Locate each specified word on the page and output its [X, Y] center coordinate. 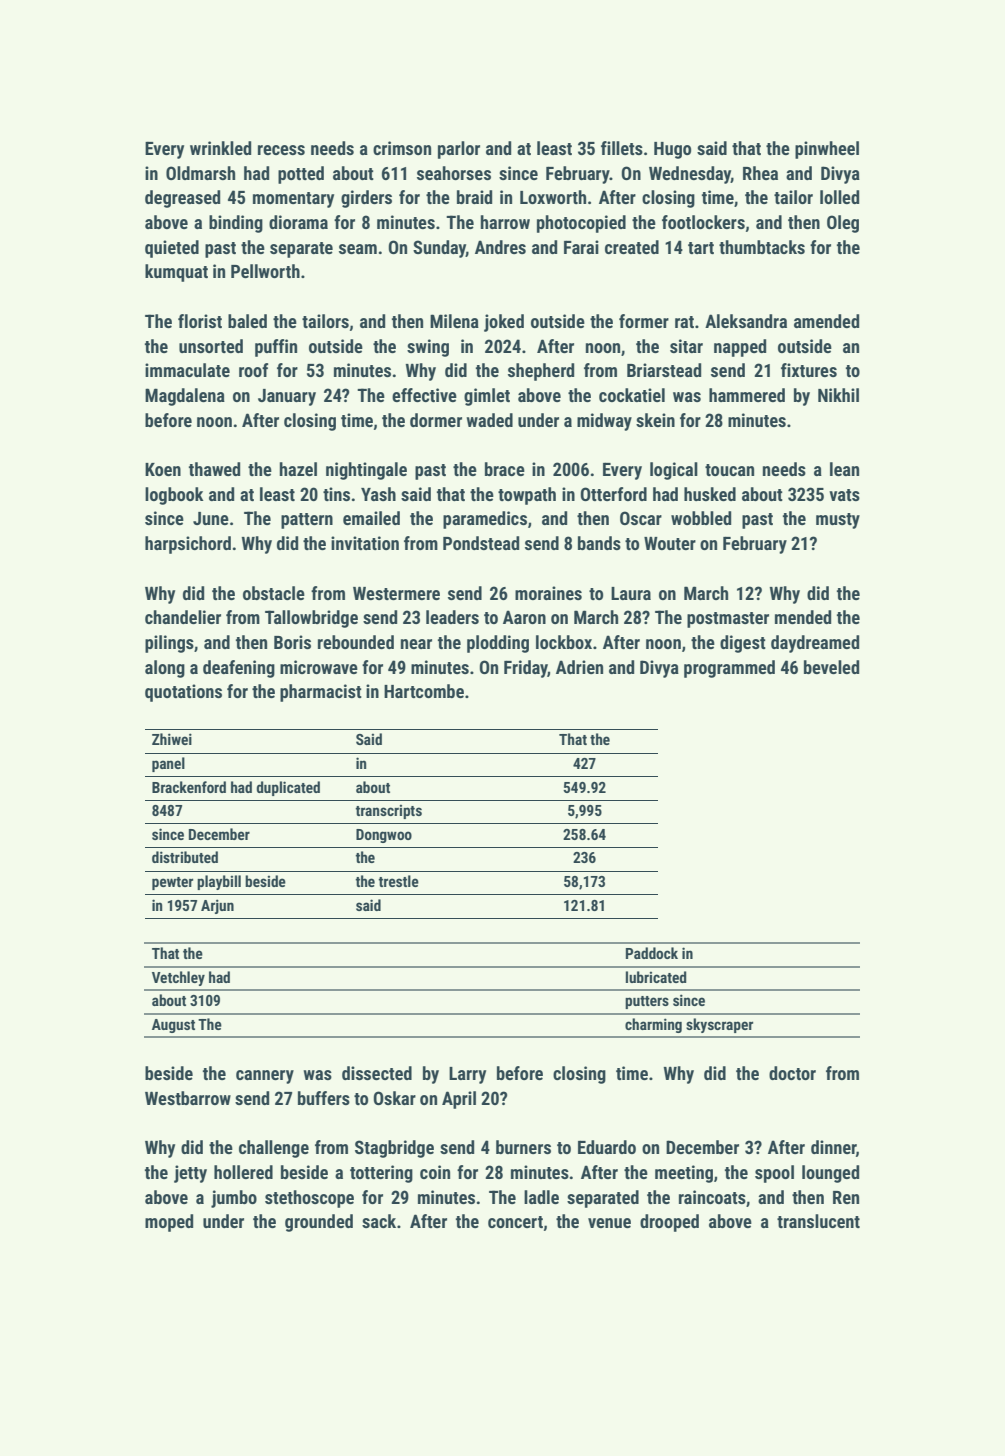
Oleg [843, 224]
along [165, 669]
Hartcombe [424, 691]
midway [604, 422]
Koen [163, 469]
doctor [792, 1073]
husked [710, 494]
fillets [622, 148]
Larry [467, 1075]
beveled [831, 667]
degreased [182, 199]
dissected [377, 1073]
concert [515, 1222]
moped [169, 1223]
